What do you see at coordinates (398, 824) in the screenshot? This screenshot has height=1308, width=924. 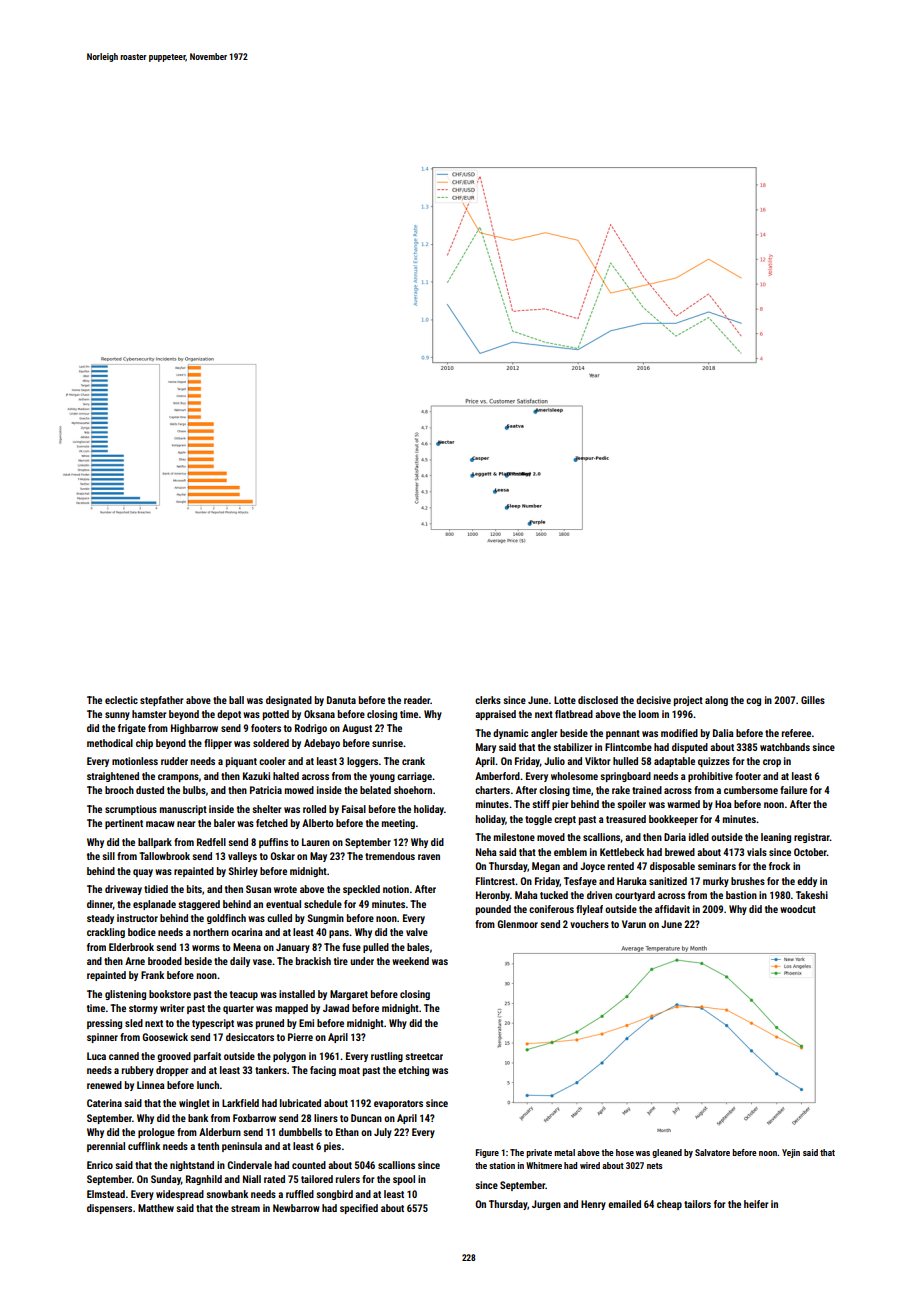 I see `meeting` at bounding box center [398, 824].
